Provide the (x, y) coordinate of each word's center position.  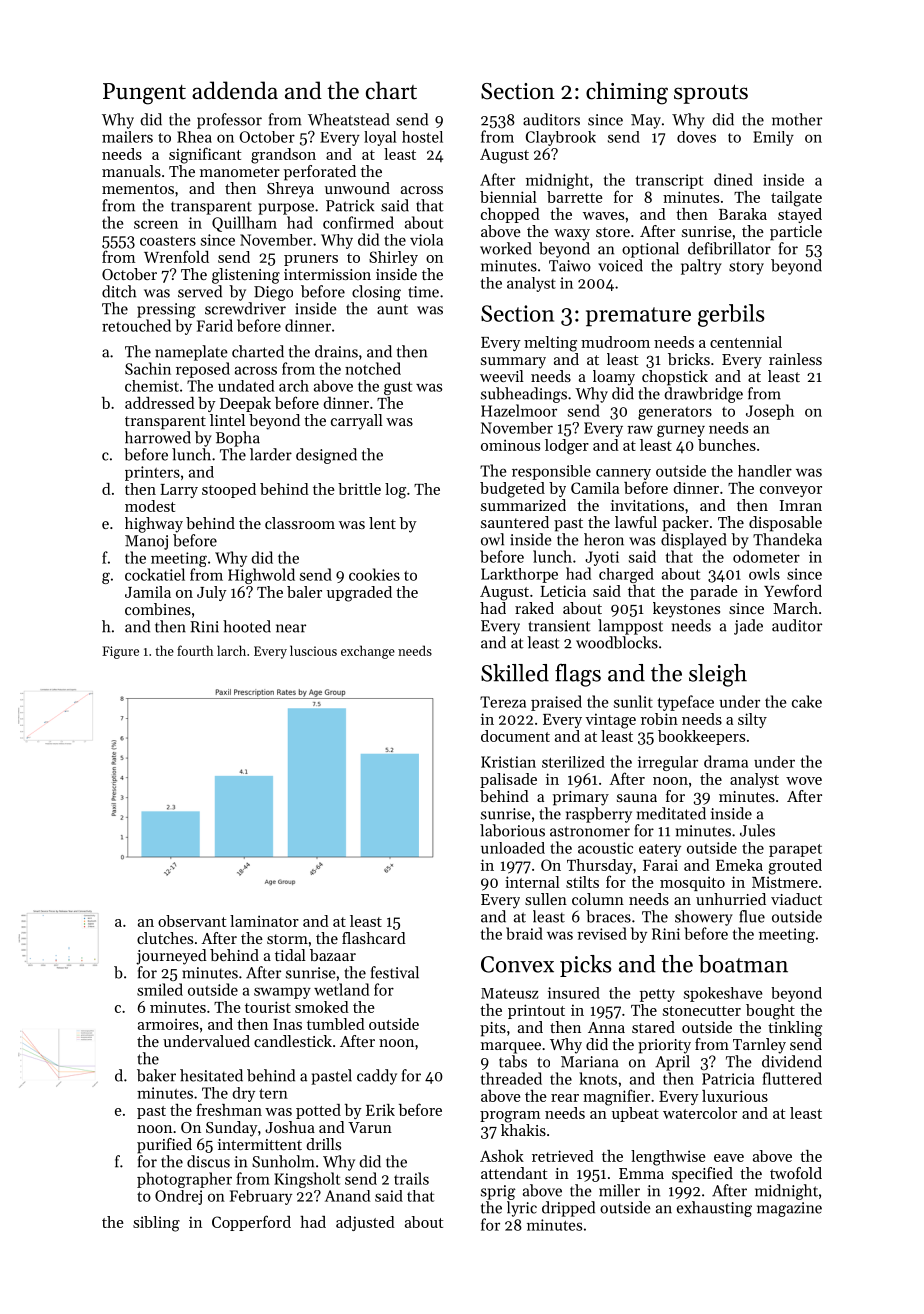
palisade (508, 780)
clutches (165, 938)
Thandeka (787, 539)
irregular (668, 763)
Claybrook (561, 138)
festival (395, 972)
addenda (235, 90)
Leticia (563, 591)
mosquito (692, 883)
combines (158, 609)
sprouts (711, 94)
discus (208, 1161)
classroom (300, 523)
